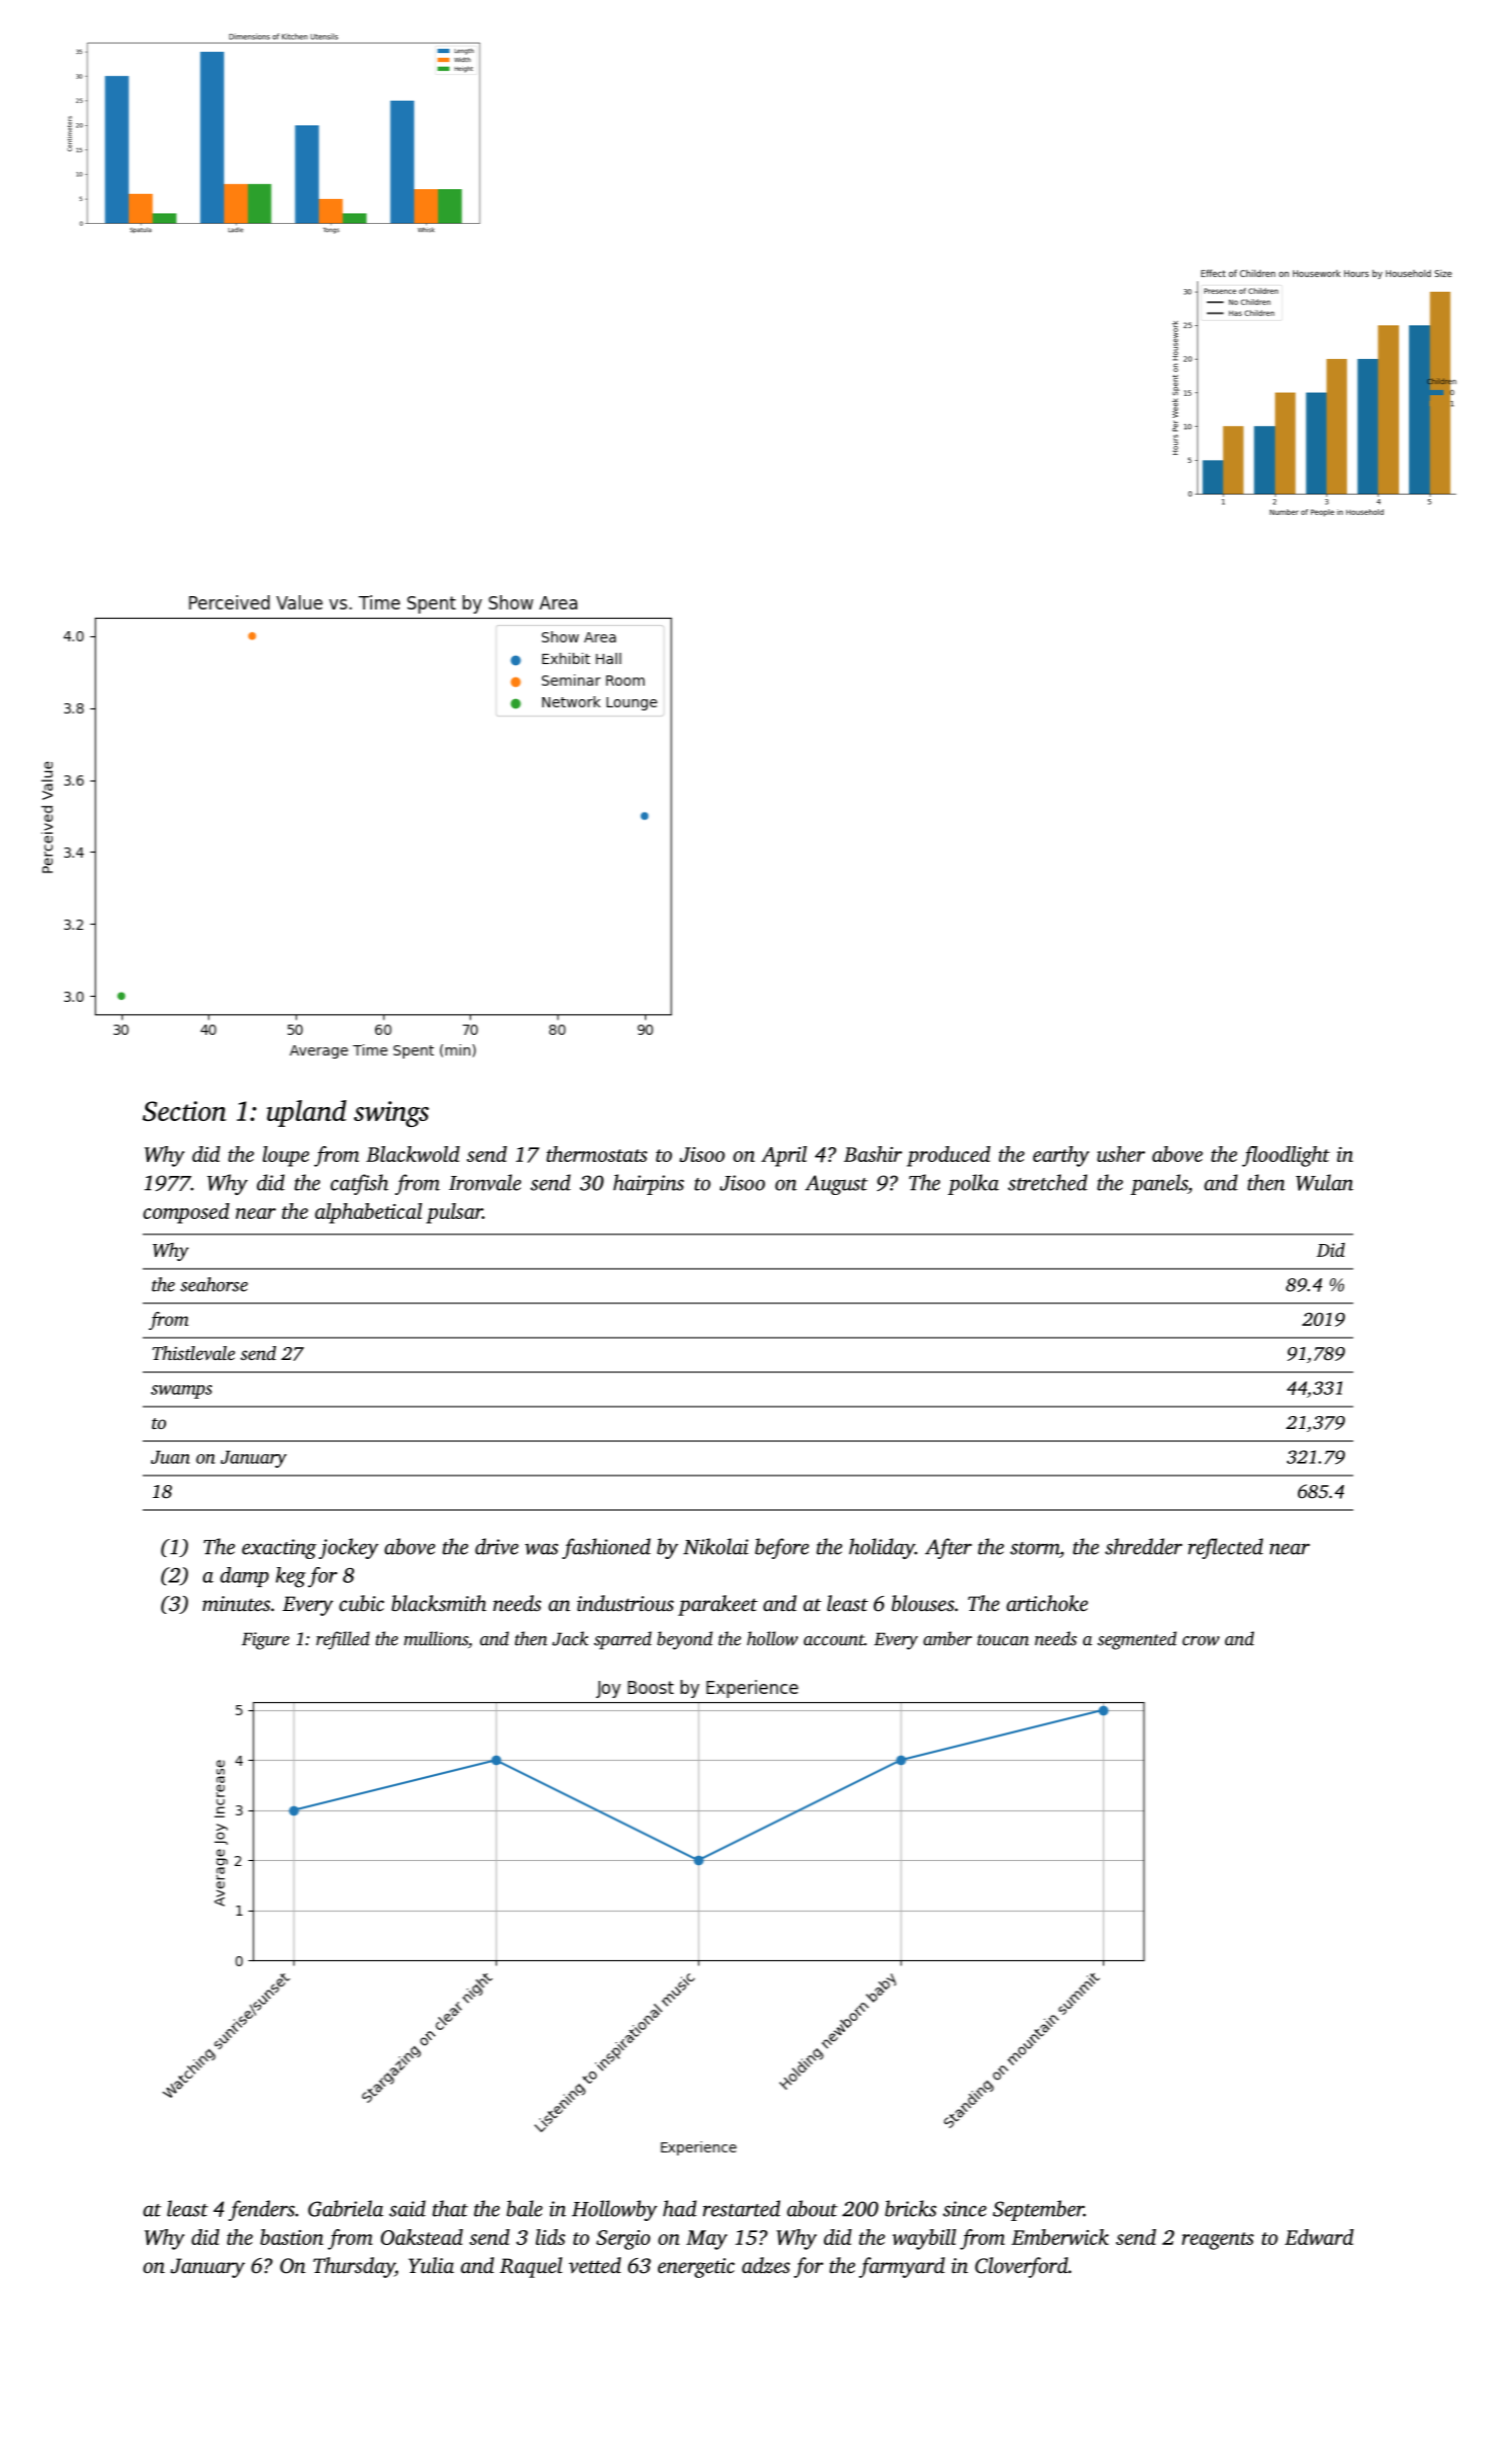 The height and width of the document is (2464, 1496). Describe the element at coordinates (391, 1114) in the document. I see `swings` at that location.
